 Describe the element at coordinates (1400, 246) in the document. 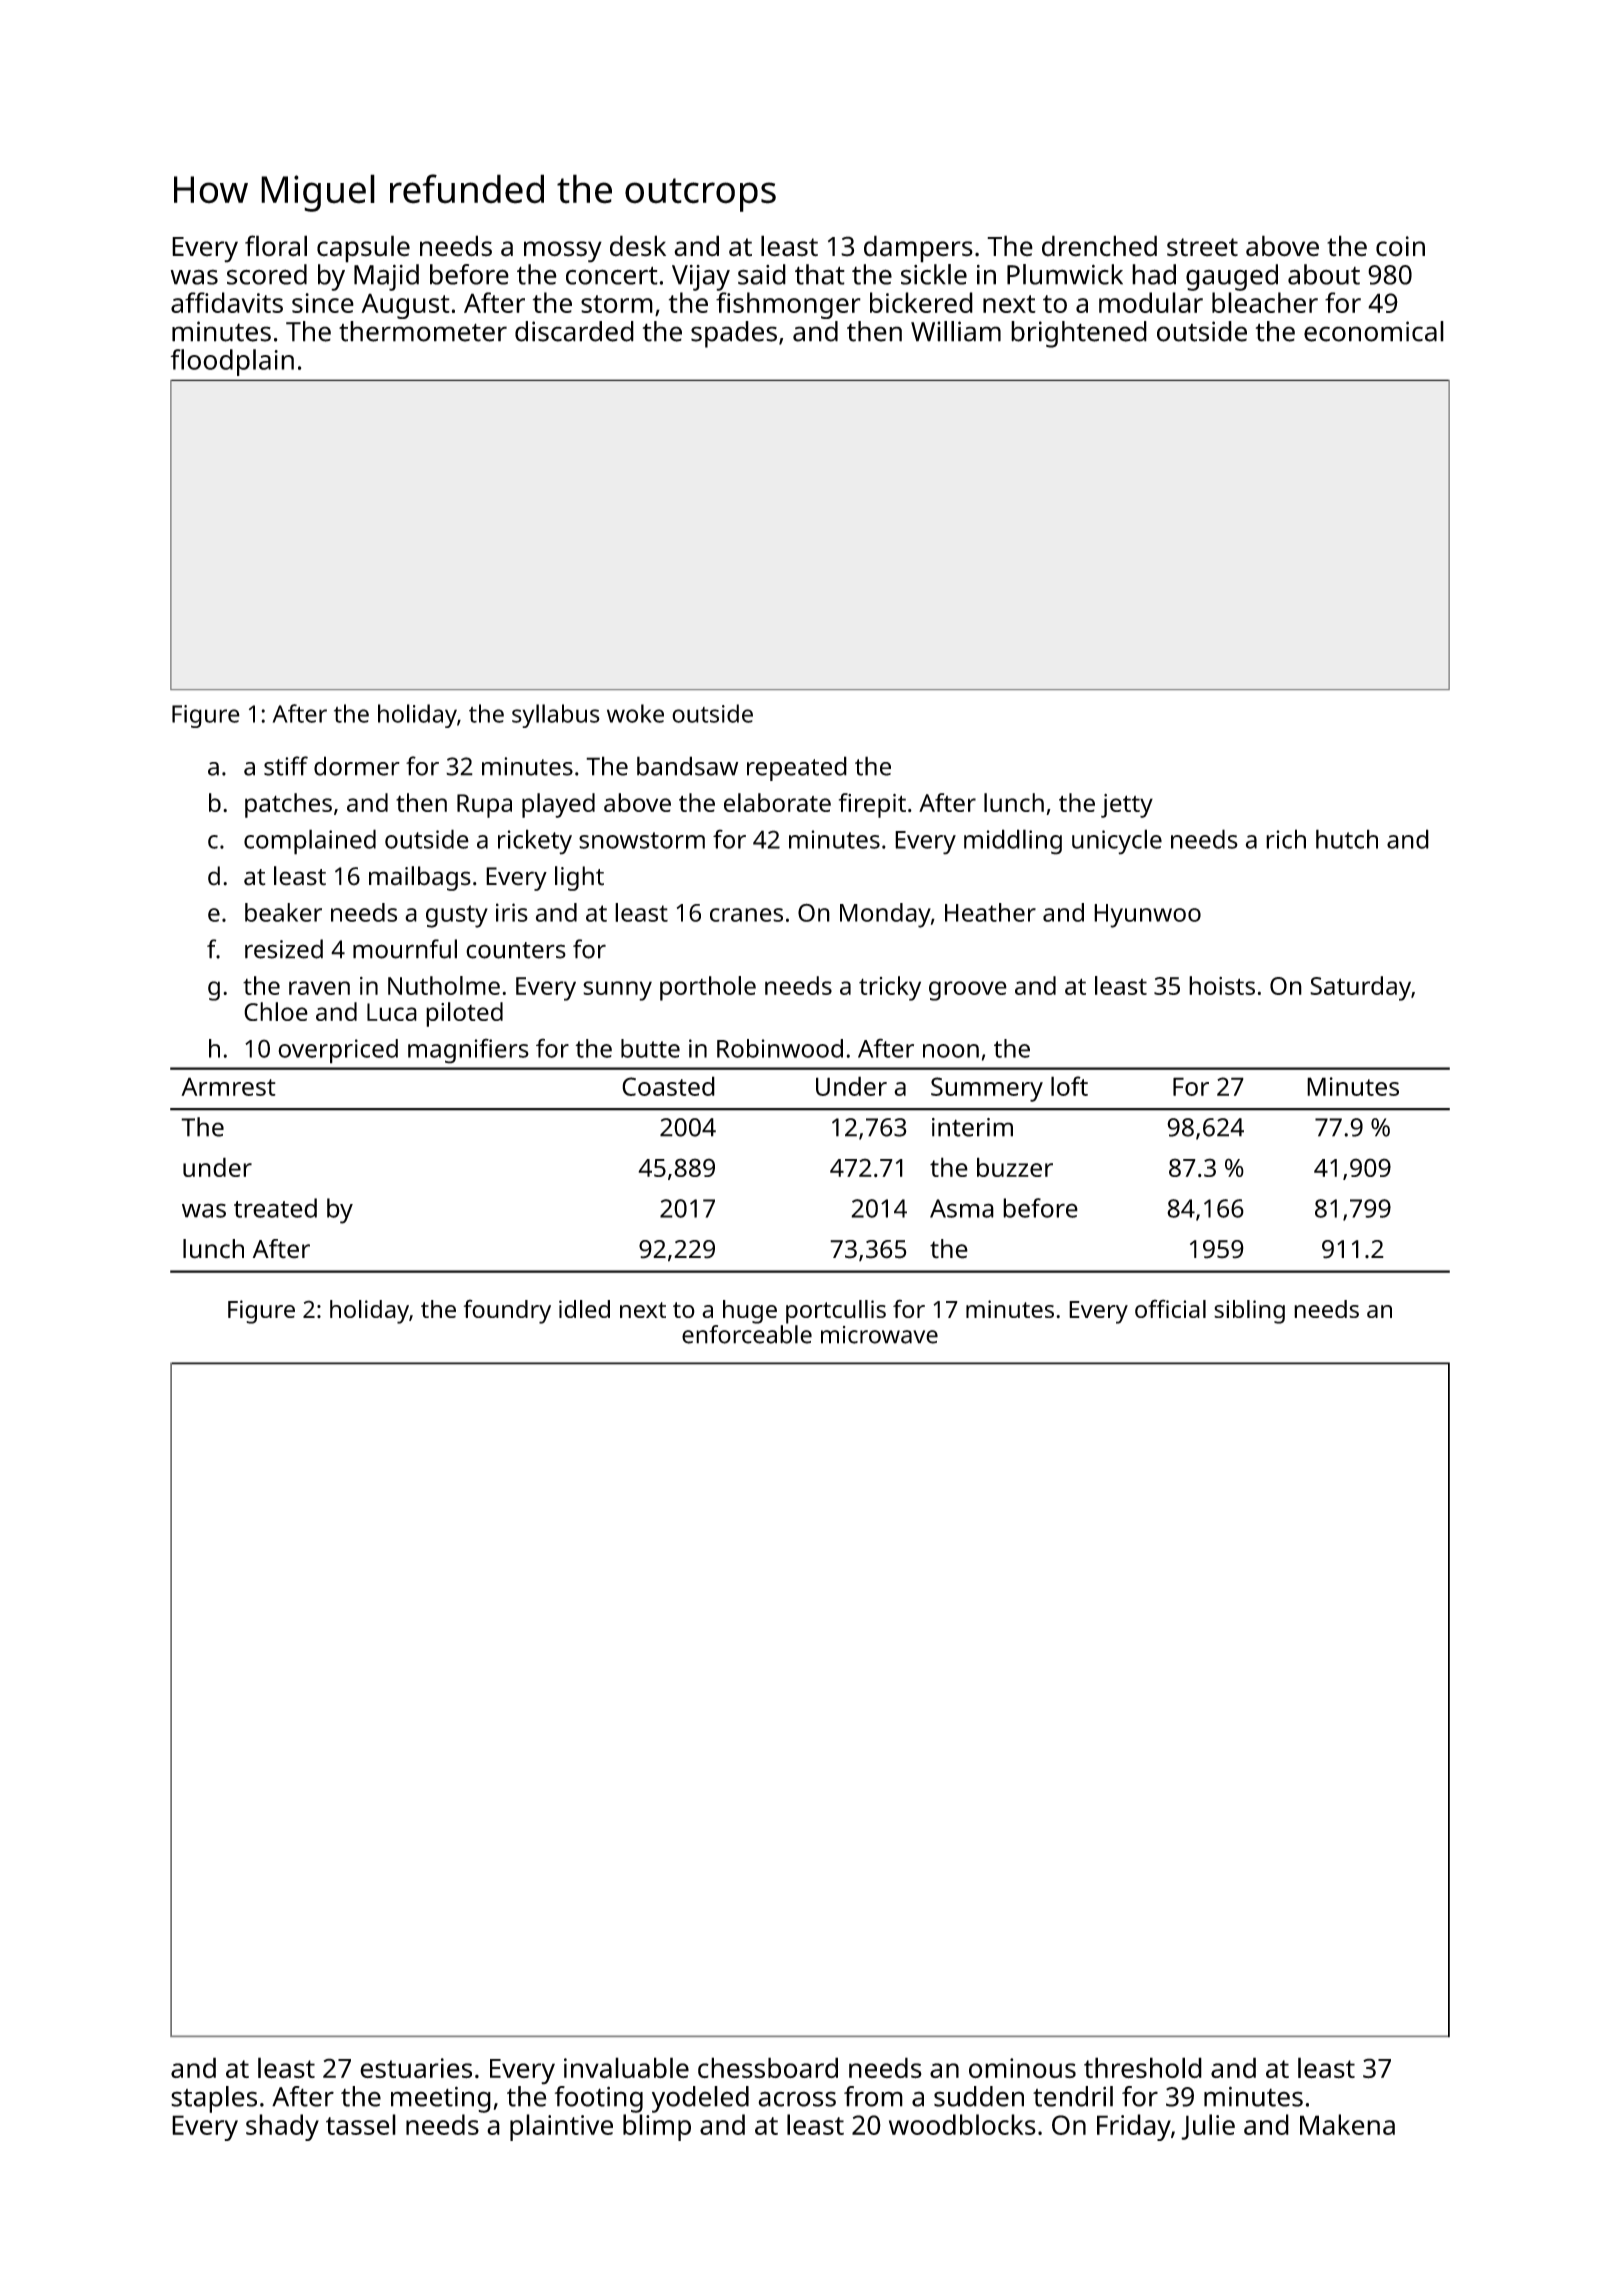

I see `coin` at that location.
